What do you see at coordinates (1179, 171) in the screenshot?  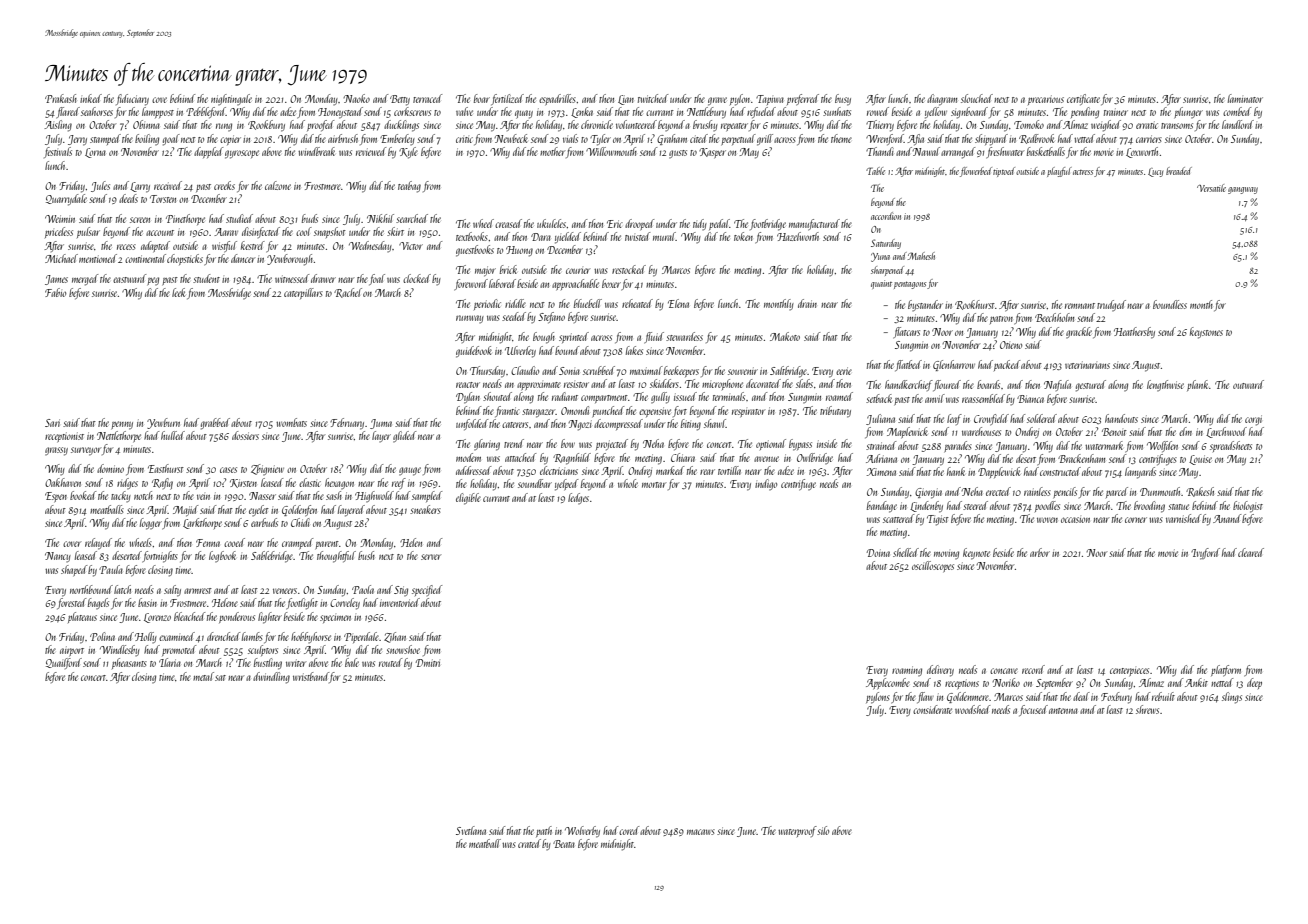 I see `breaded` at bounding box center [1179, 171].
